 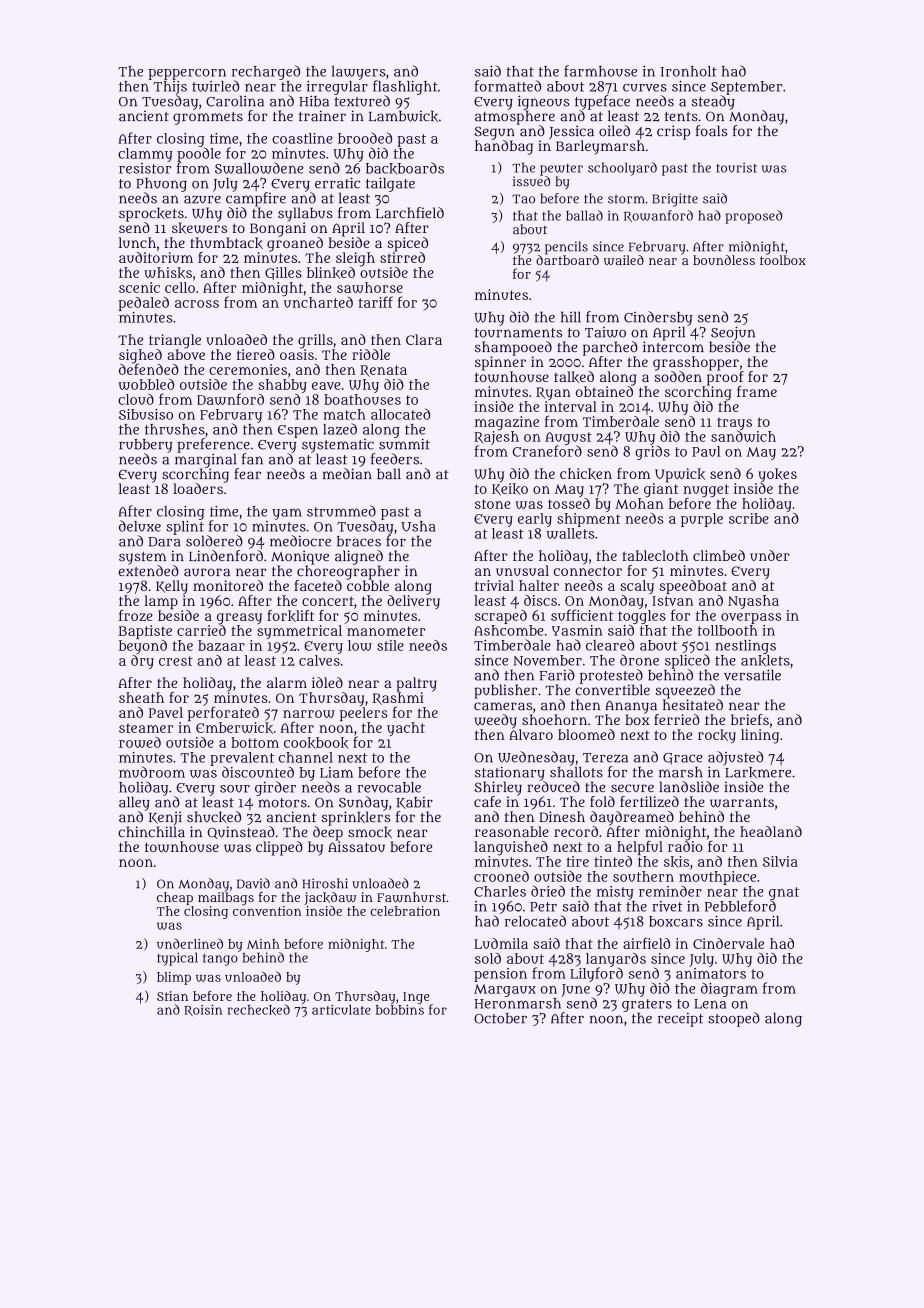 What do you see at coordinates (172, 996) in the page?
I see `Stian` at bounding box center [172, 996].
